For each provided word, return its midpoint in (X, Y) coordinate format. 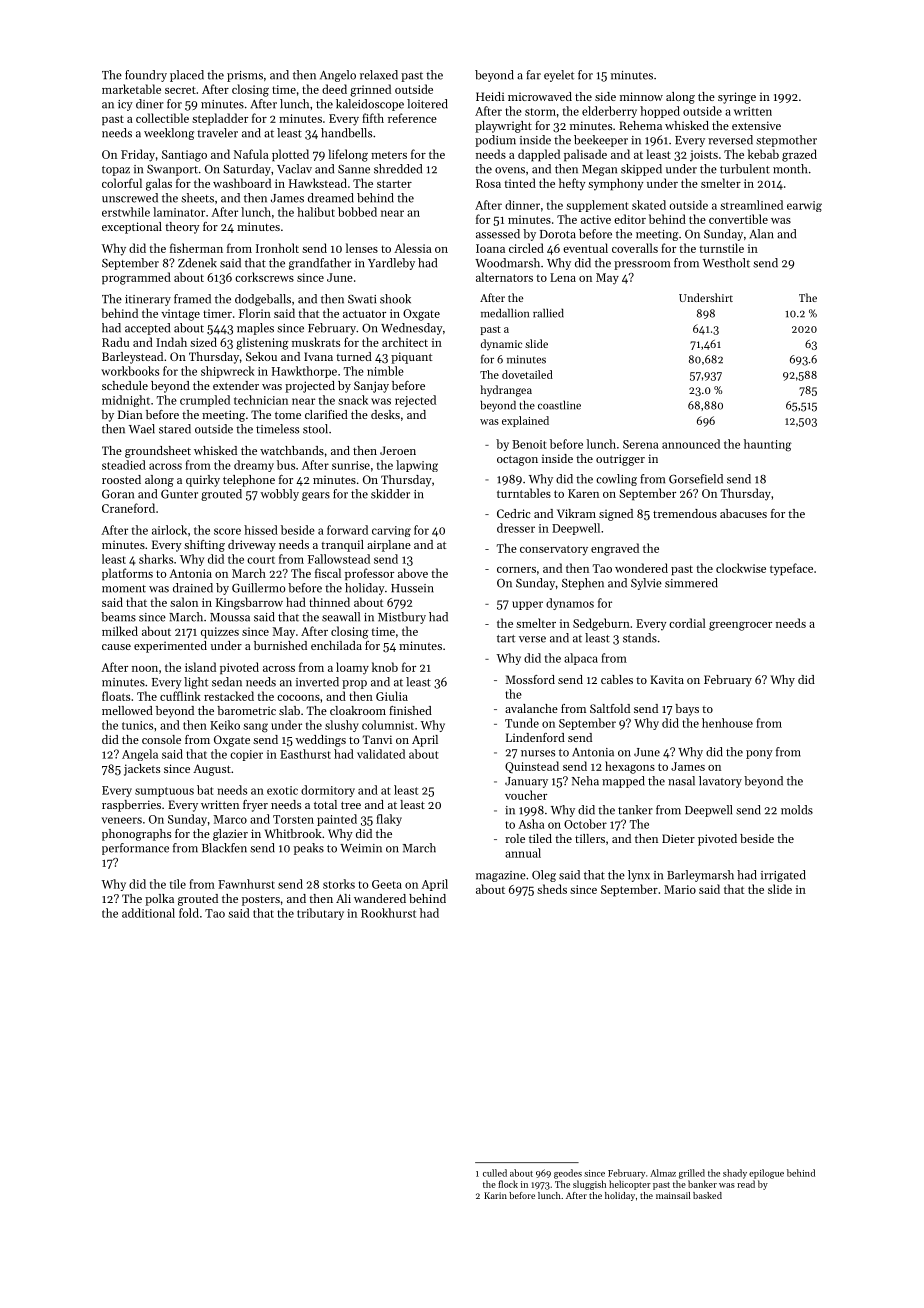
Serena (640, 444)
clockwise (741, 568)
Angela (140, 755)
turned (354, 356)
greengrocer (740, 626)
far (533, 75)
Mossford (530, 679)
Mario (680, 889)
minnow (641, 96)
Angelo (338, 76)
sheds (552, 889)
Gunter (179, 494)
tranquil (342, 546)
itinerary (148, 300)
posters (261, 901)
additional (148, 913)
